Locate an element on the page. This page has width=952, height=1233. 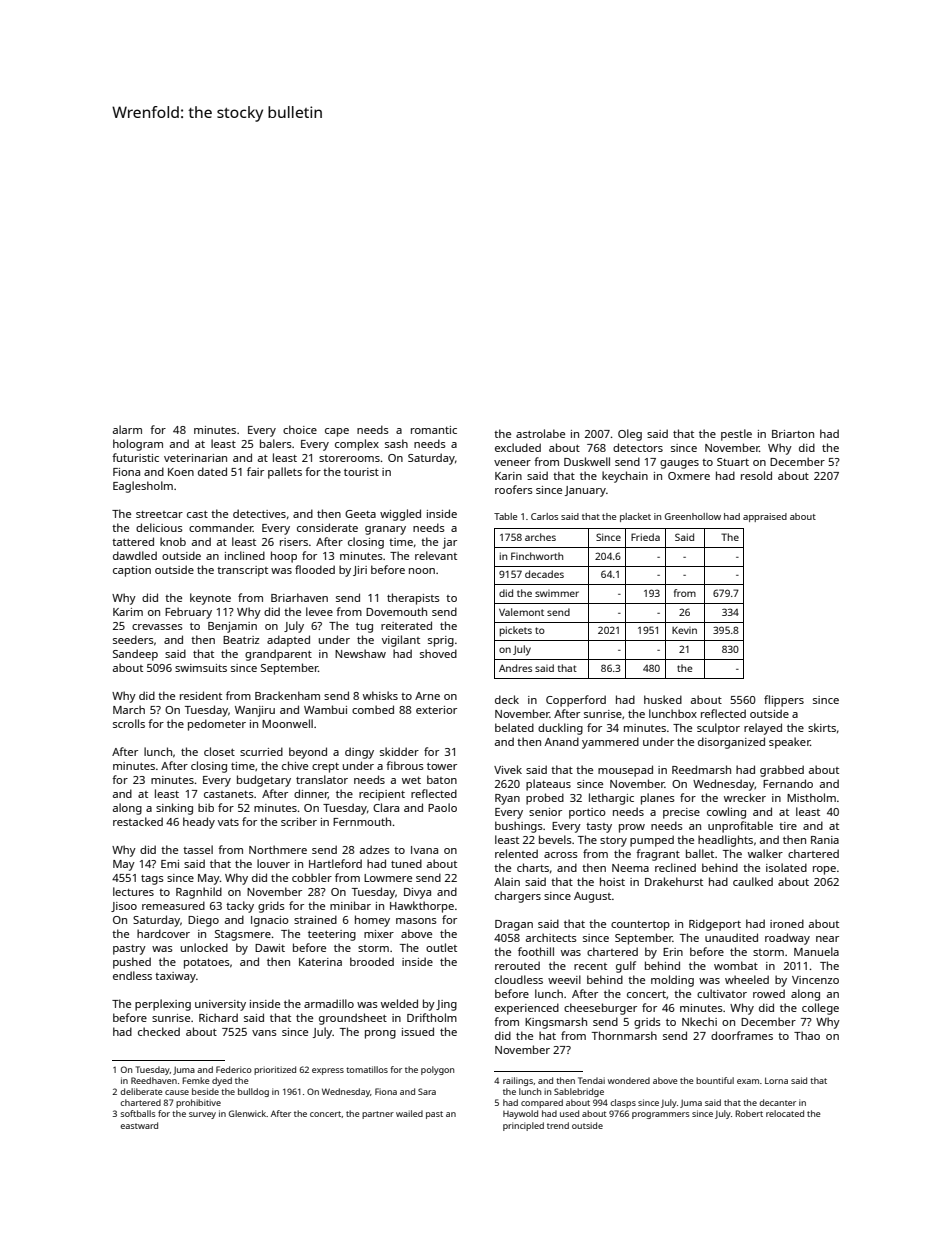
Glenwick is located at coordinates (247, 1113).
